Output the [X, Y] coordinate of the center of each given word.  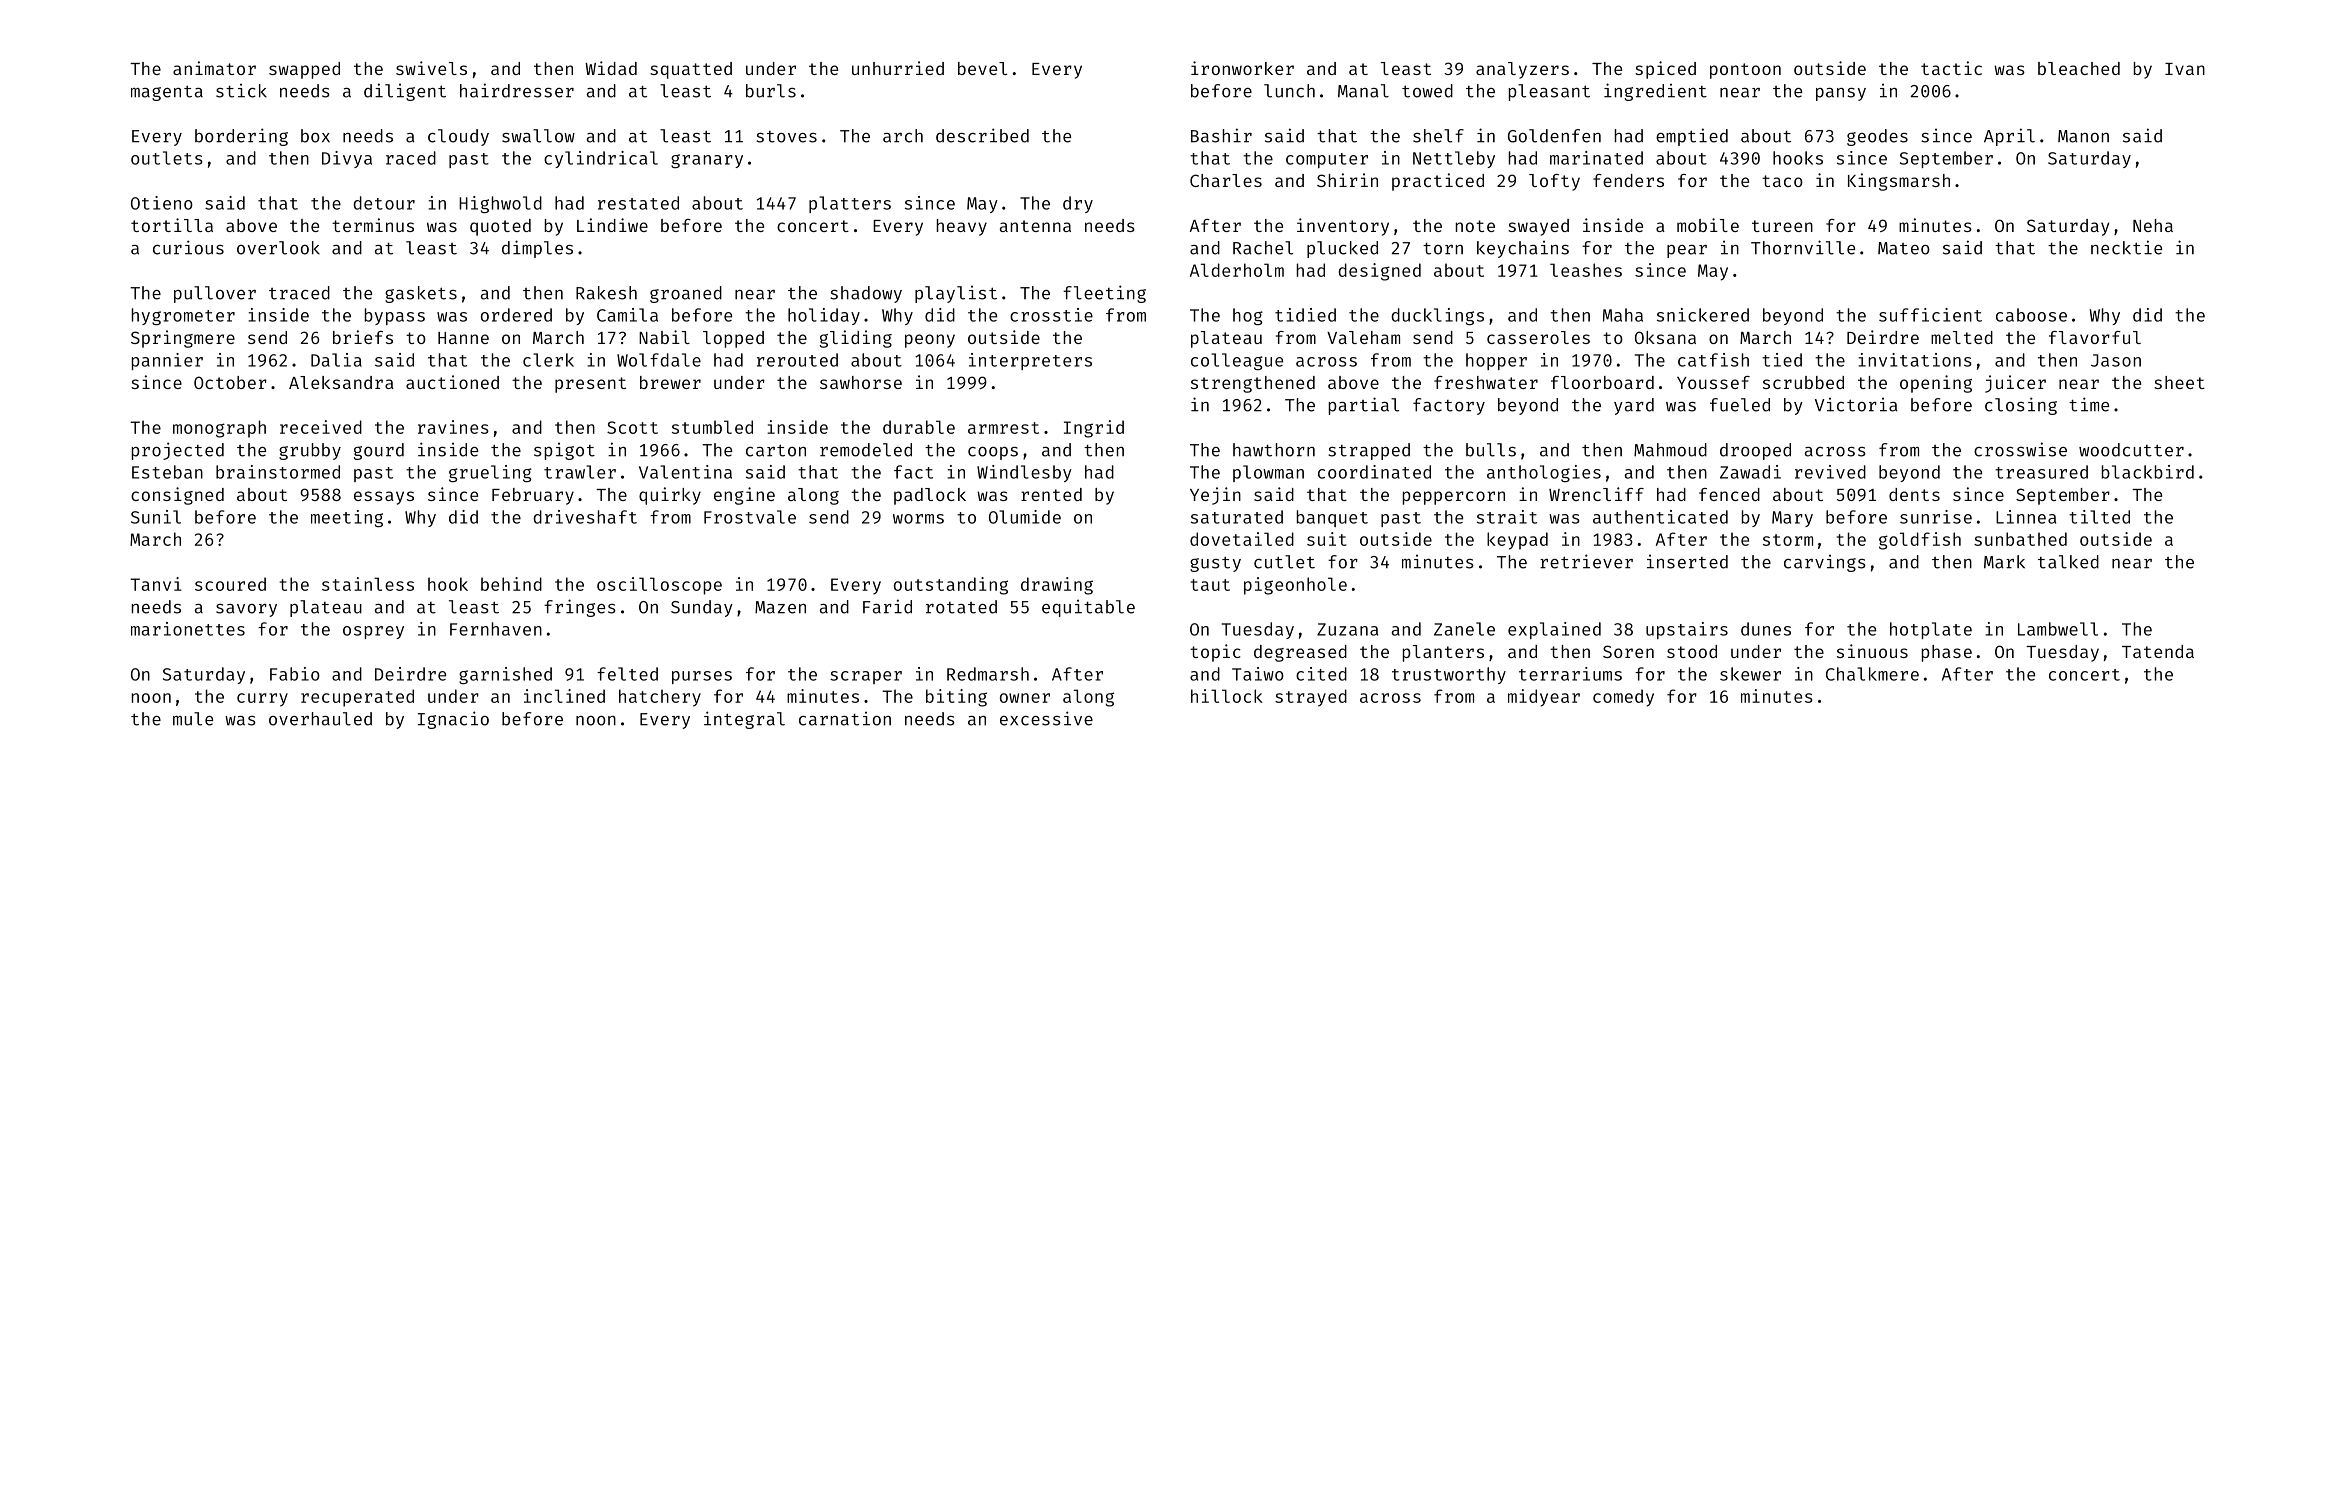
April [2009, 137]
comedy [1623, 698]
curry [262, 700]
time [2089, 404]
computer [1327, 160]
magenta [167, 93]
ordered [516, 315]
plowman [1268, 473]
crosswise [2020, 449]
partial [1364, 406]
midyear [1544, 698]
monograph [219, 429]
